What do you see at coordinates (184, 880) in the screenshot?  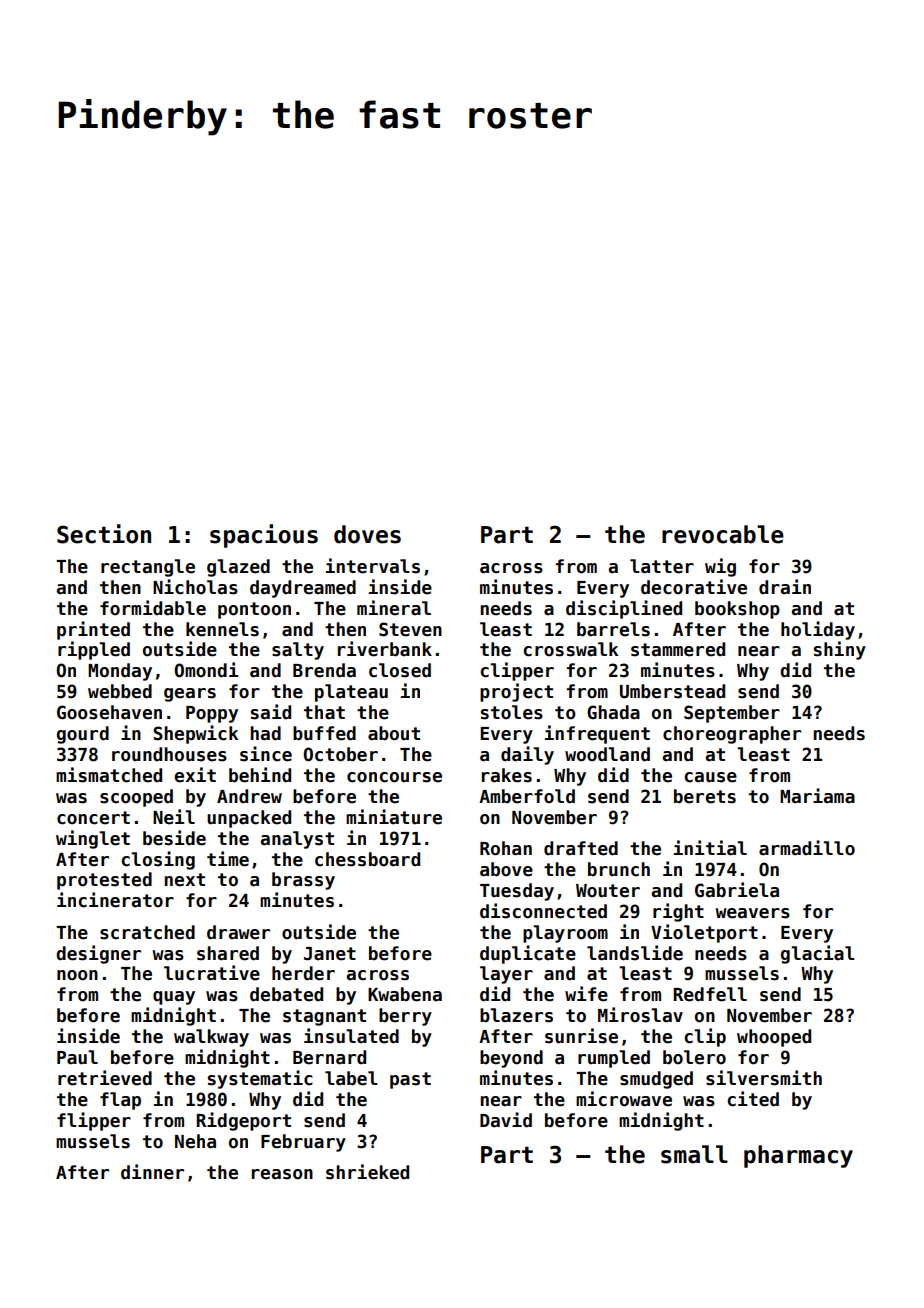 I see `next` at bounding box center [184, 880].
